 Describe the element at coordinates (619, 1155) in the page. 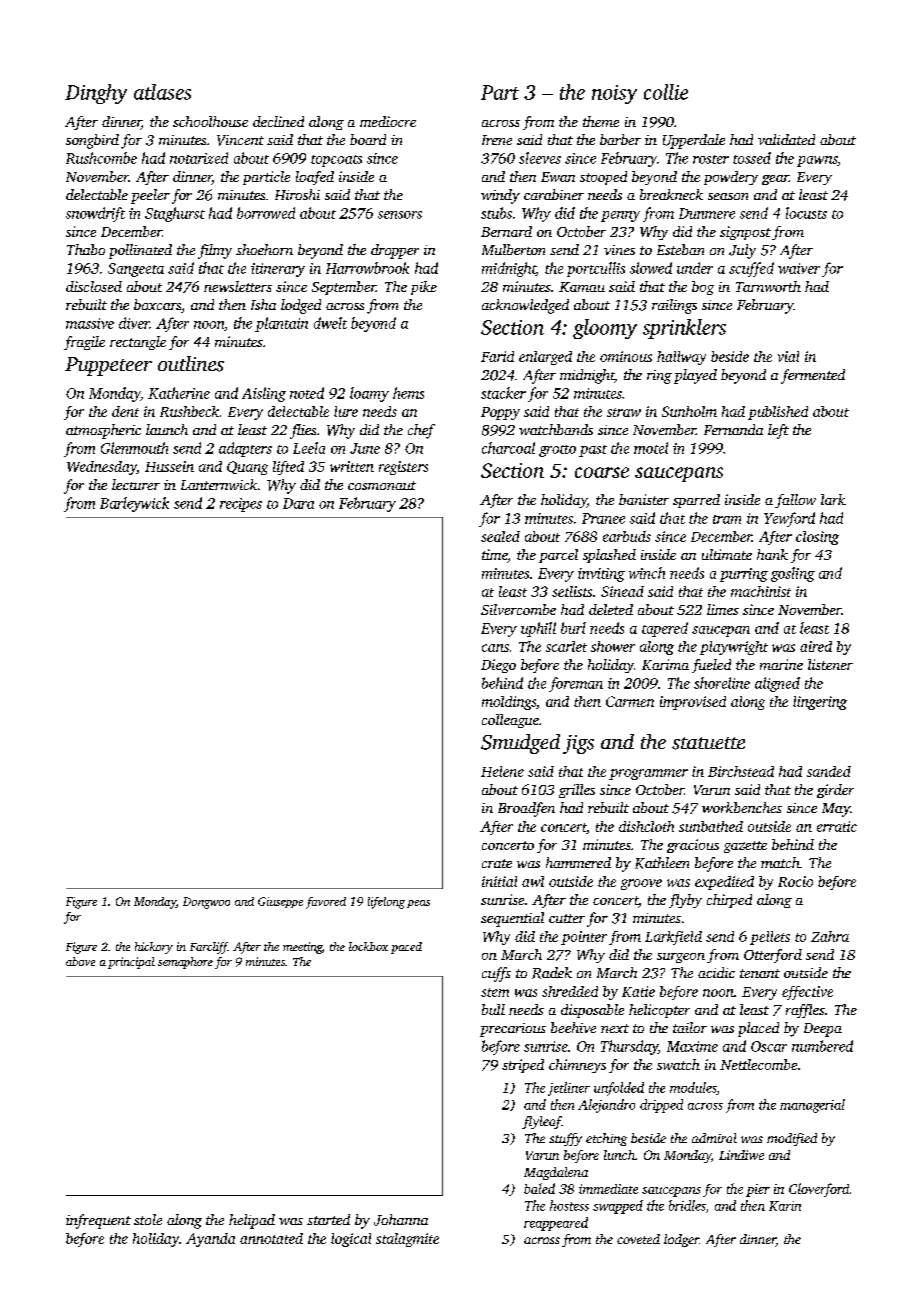

I see `lunch` at that location.
